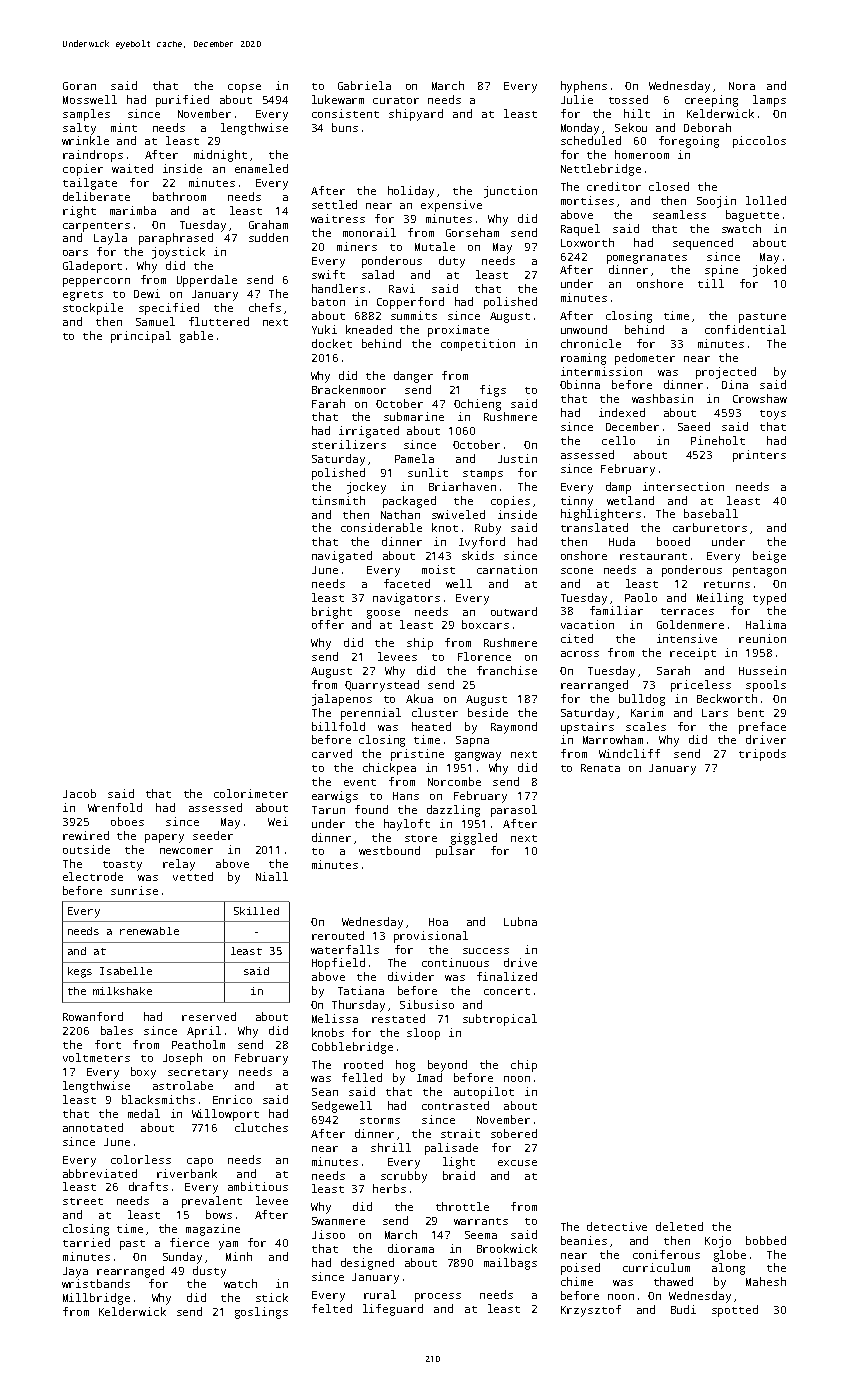 The image size is (849, 1400). I want to click on concert, so click(507, 991).
